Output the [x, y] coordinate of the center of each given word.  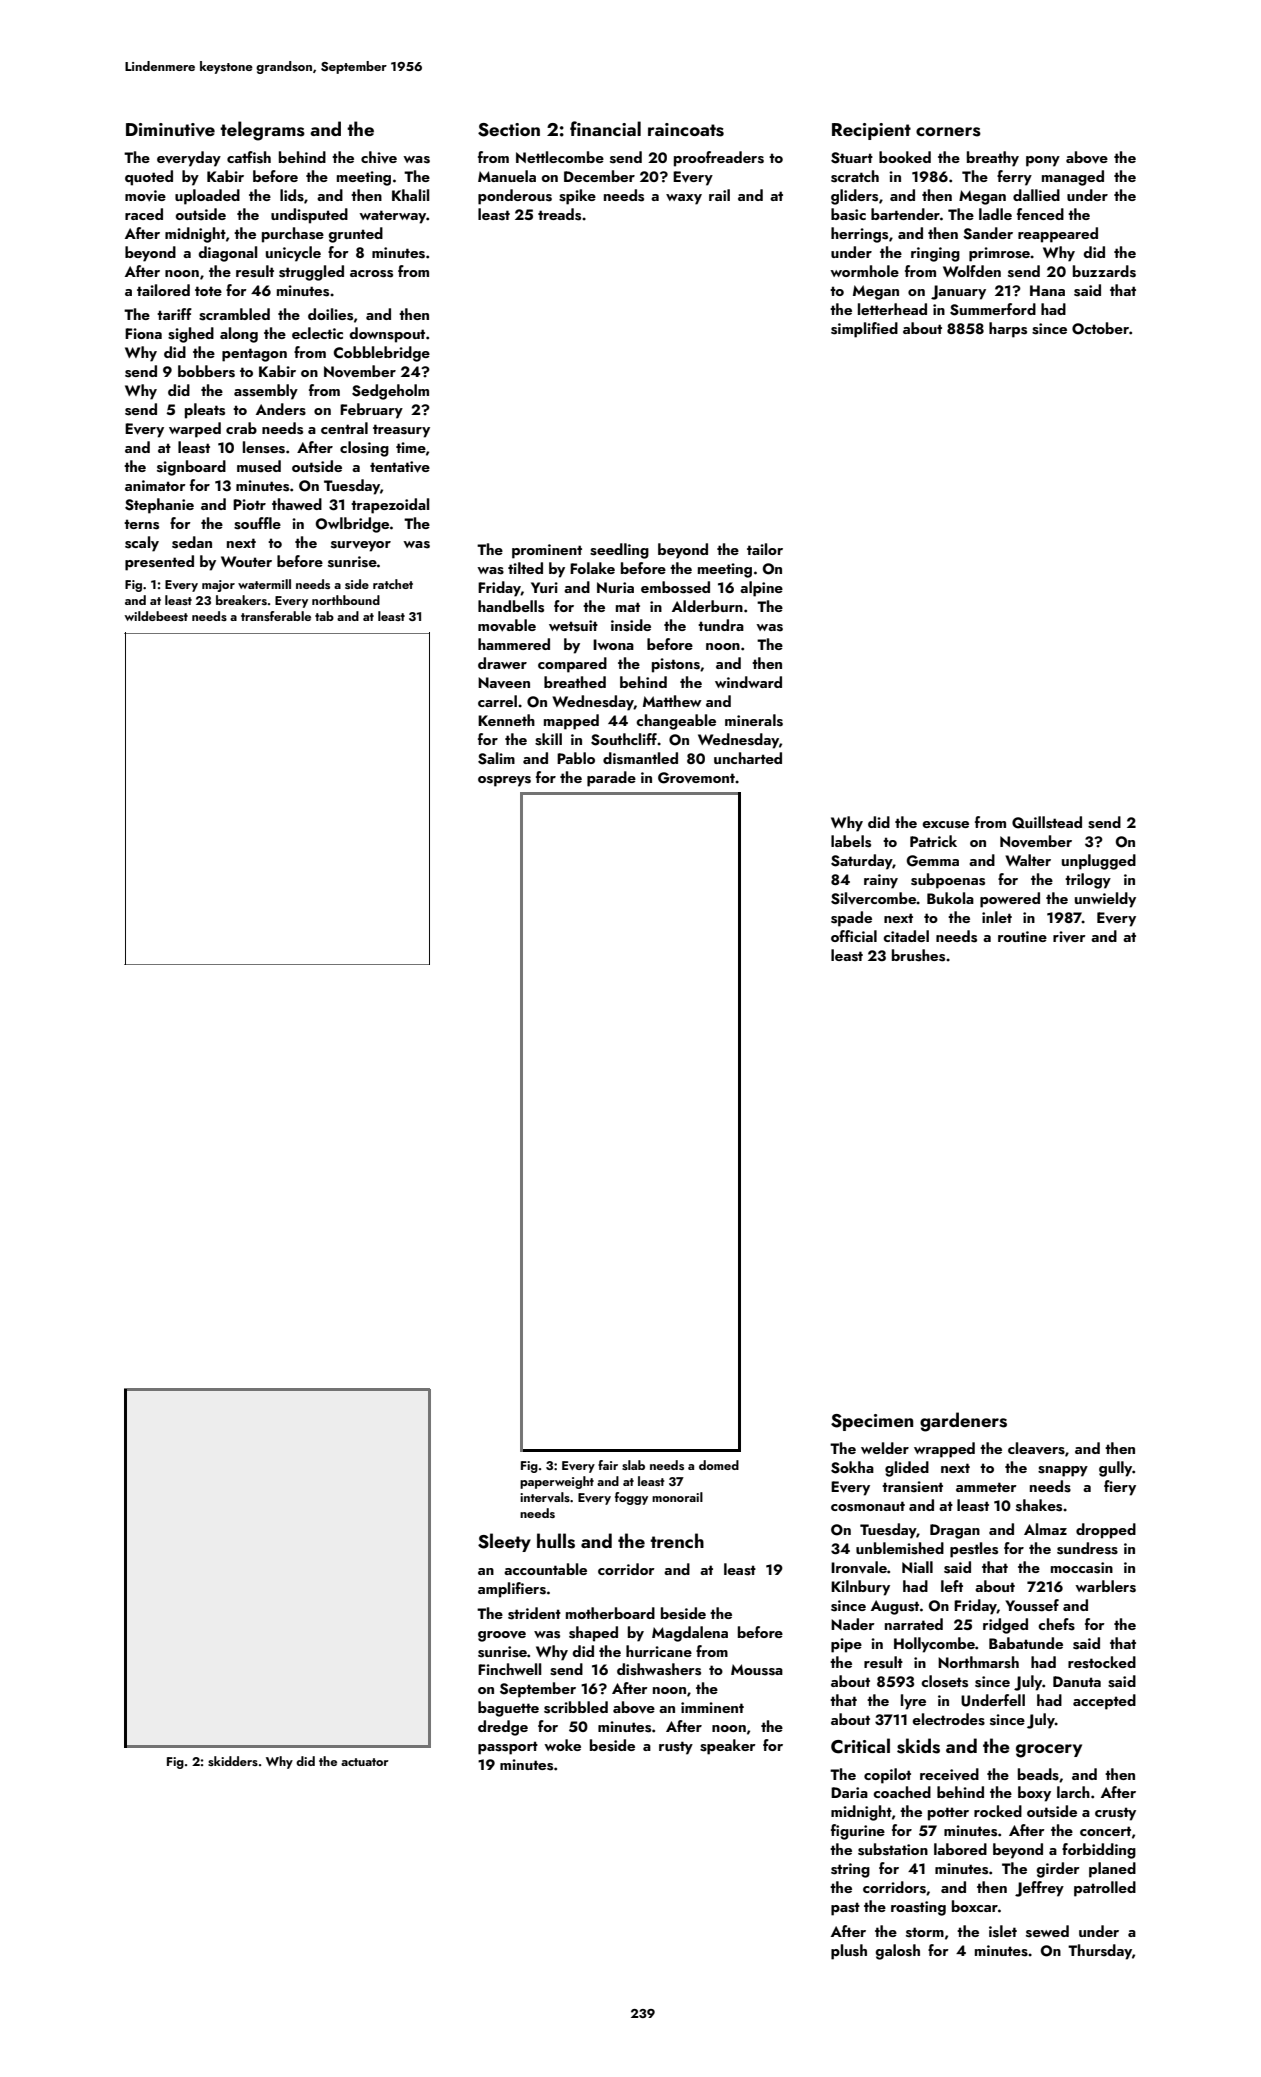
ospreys [504, 781]
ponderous [515, 197]
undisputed [309, 216]
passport [508, 1748]
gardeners [963, 1422]
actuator [365, 1762]
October [1100, 328]
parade [611, 779]
